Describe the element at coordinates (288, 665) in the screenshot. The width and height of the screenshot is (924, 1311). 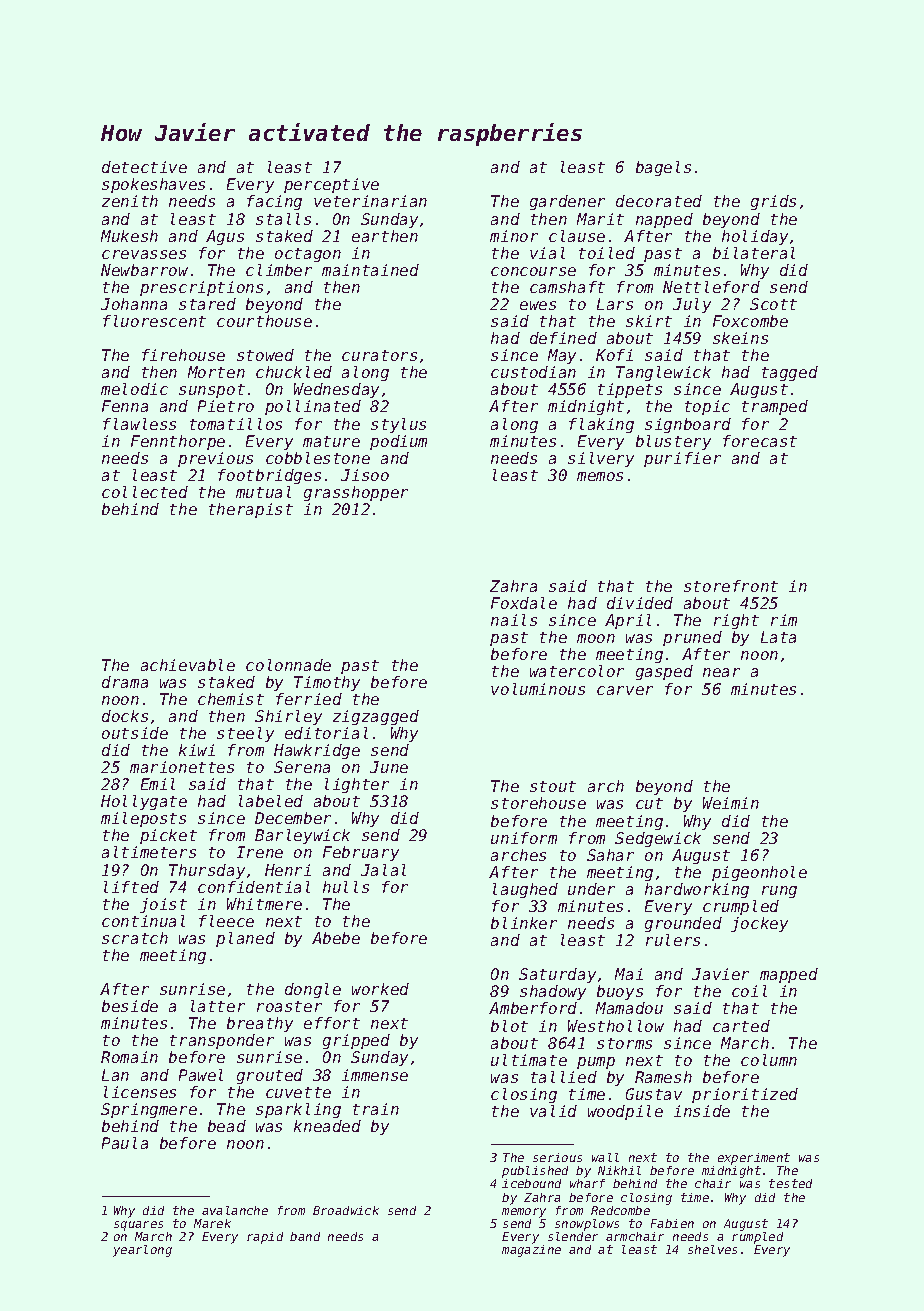
I see `colonnade` at that location.
